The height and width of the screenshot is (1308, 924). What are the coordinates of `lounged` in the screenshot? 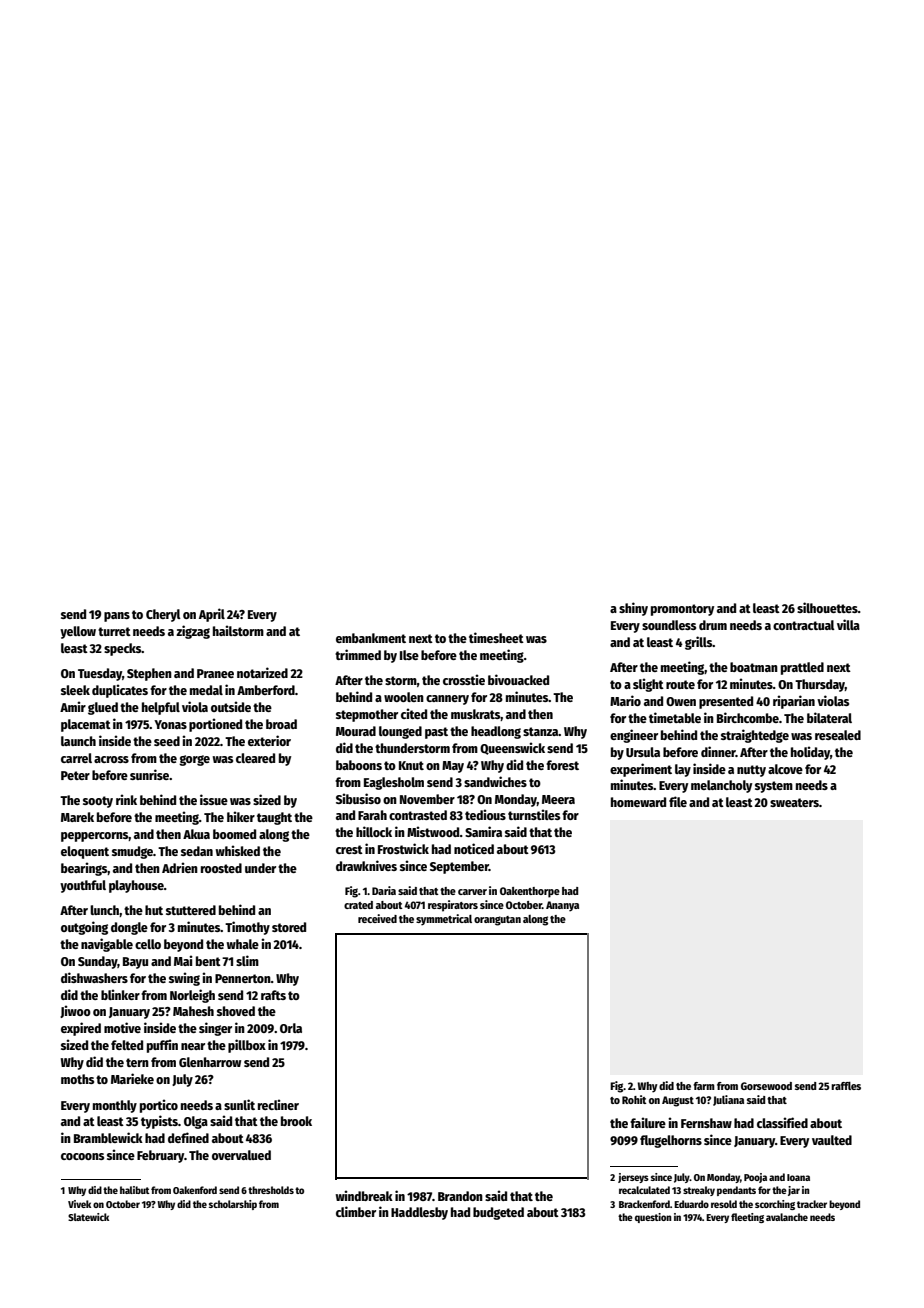 It's located at (400, 732).
